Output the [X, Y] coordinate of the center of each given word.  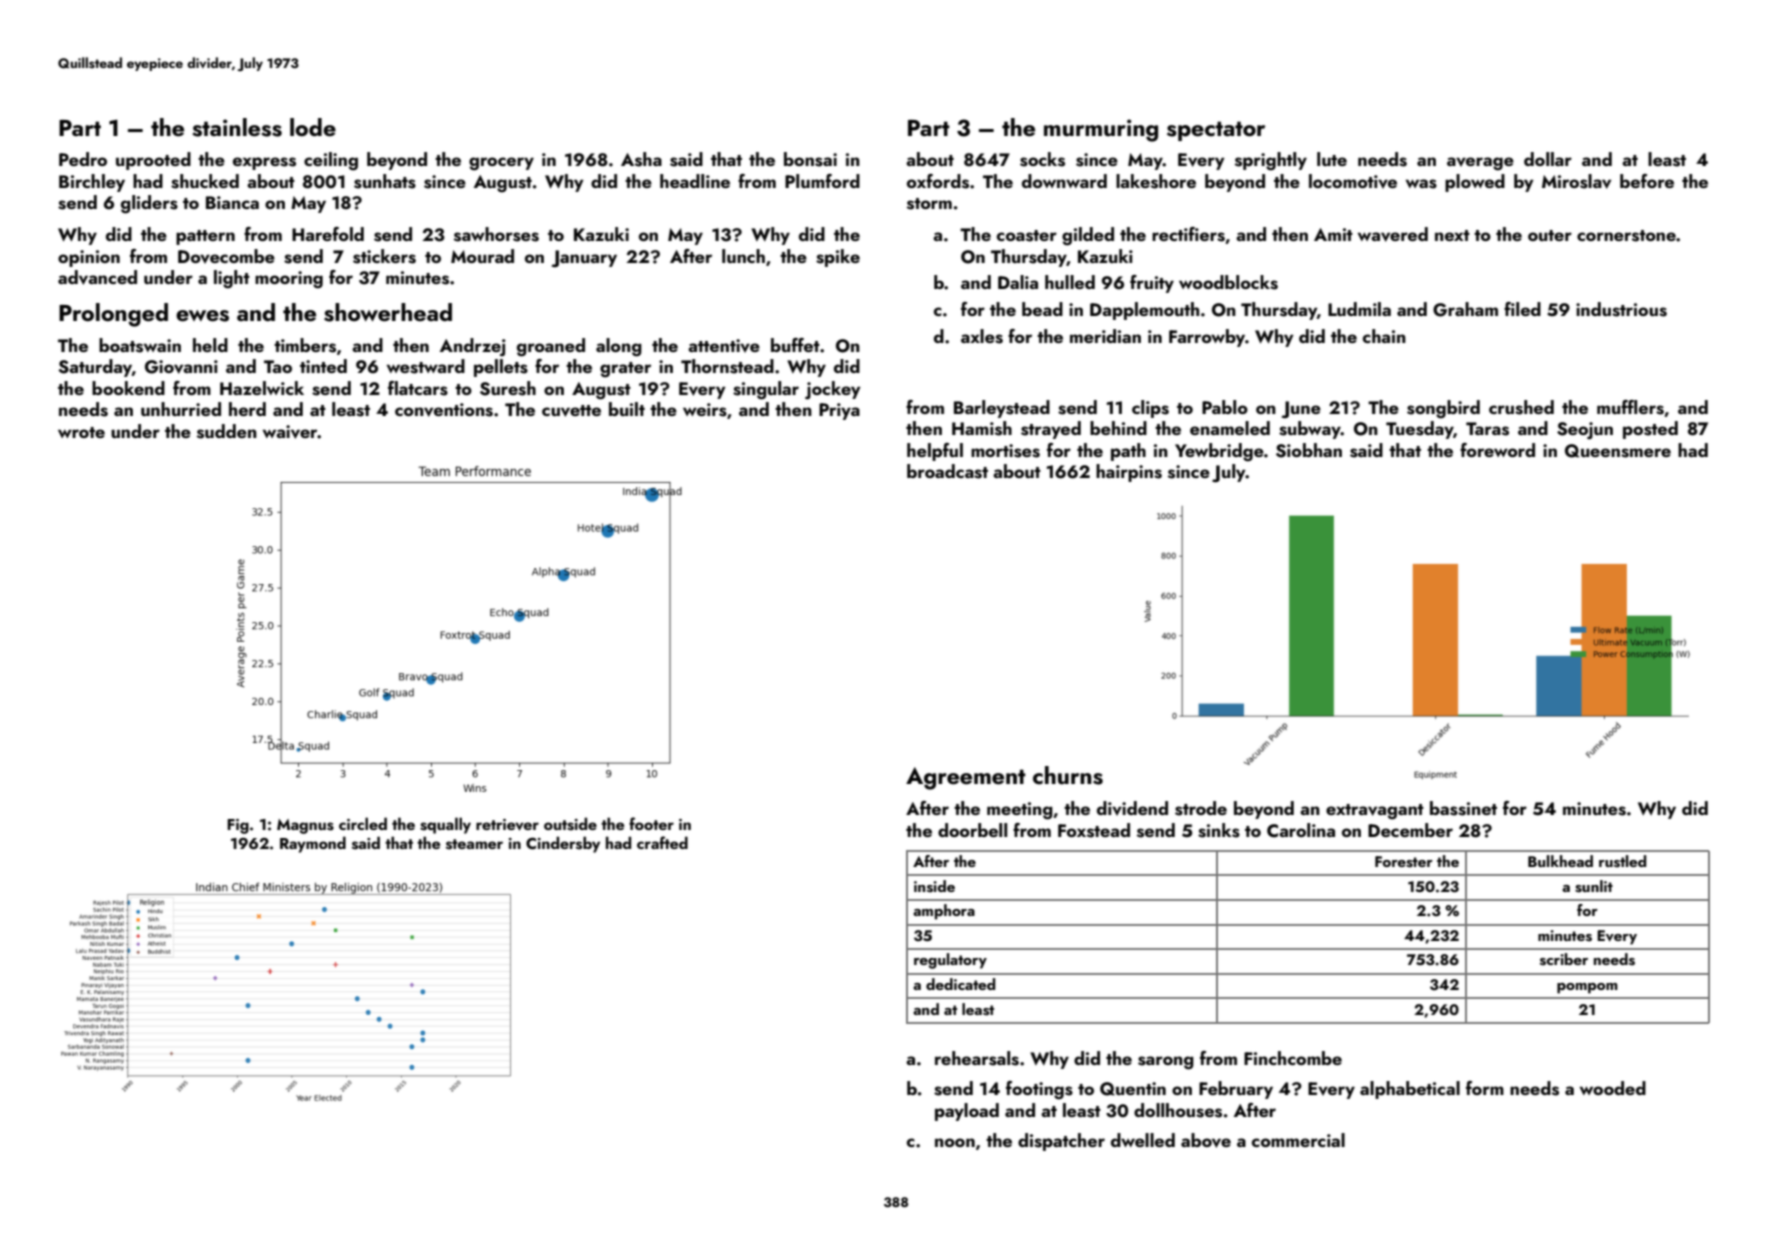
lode [313, 127]
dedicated [960, 984]
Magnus [305, 826]
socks [1042, 159]
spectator [1216, 131]
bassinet [1463, 808]
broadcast [947, 471]
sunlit [1594, 886]
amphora [944, 912]
